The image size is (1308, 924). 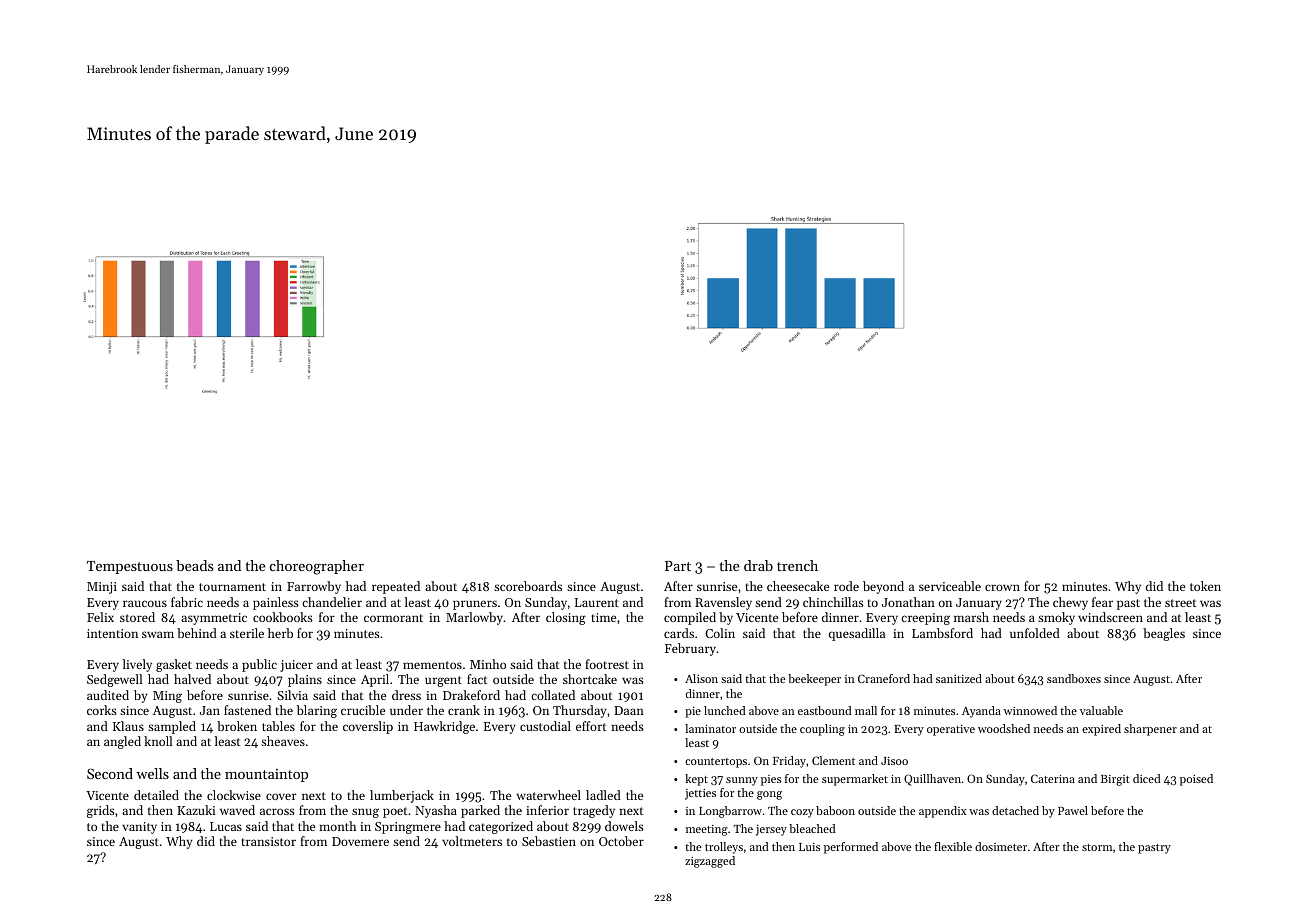 I want to click on chandelier, so click(x=332, y=602).
